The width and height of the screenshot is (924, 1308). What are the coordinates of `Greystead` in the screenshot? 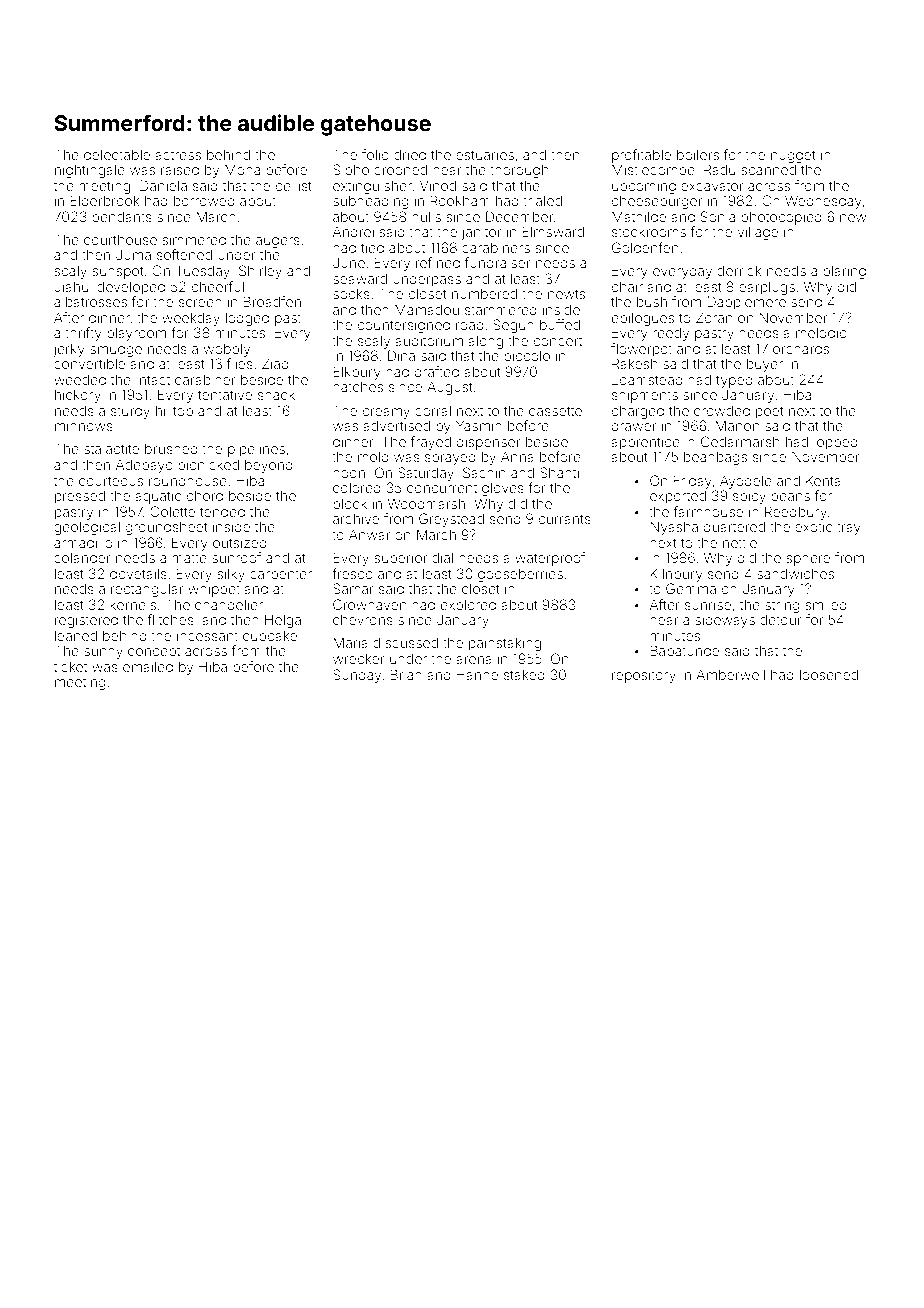 It's located at (451, 520).
